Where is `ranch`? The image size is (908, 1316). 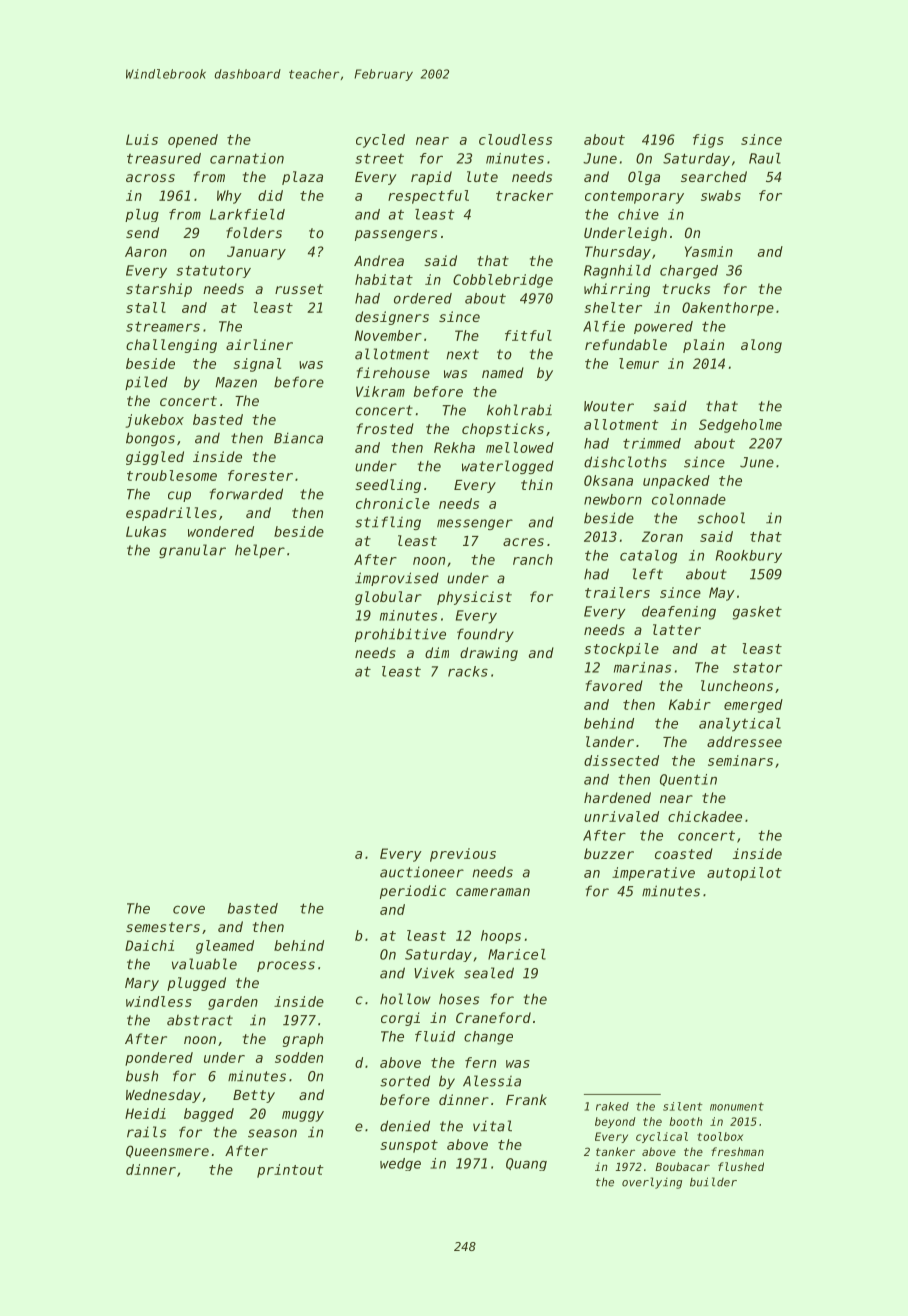 ranch is located at coordinates (533, 559).
